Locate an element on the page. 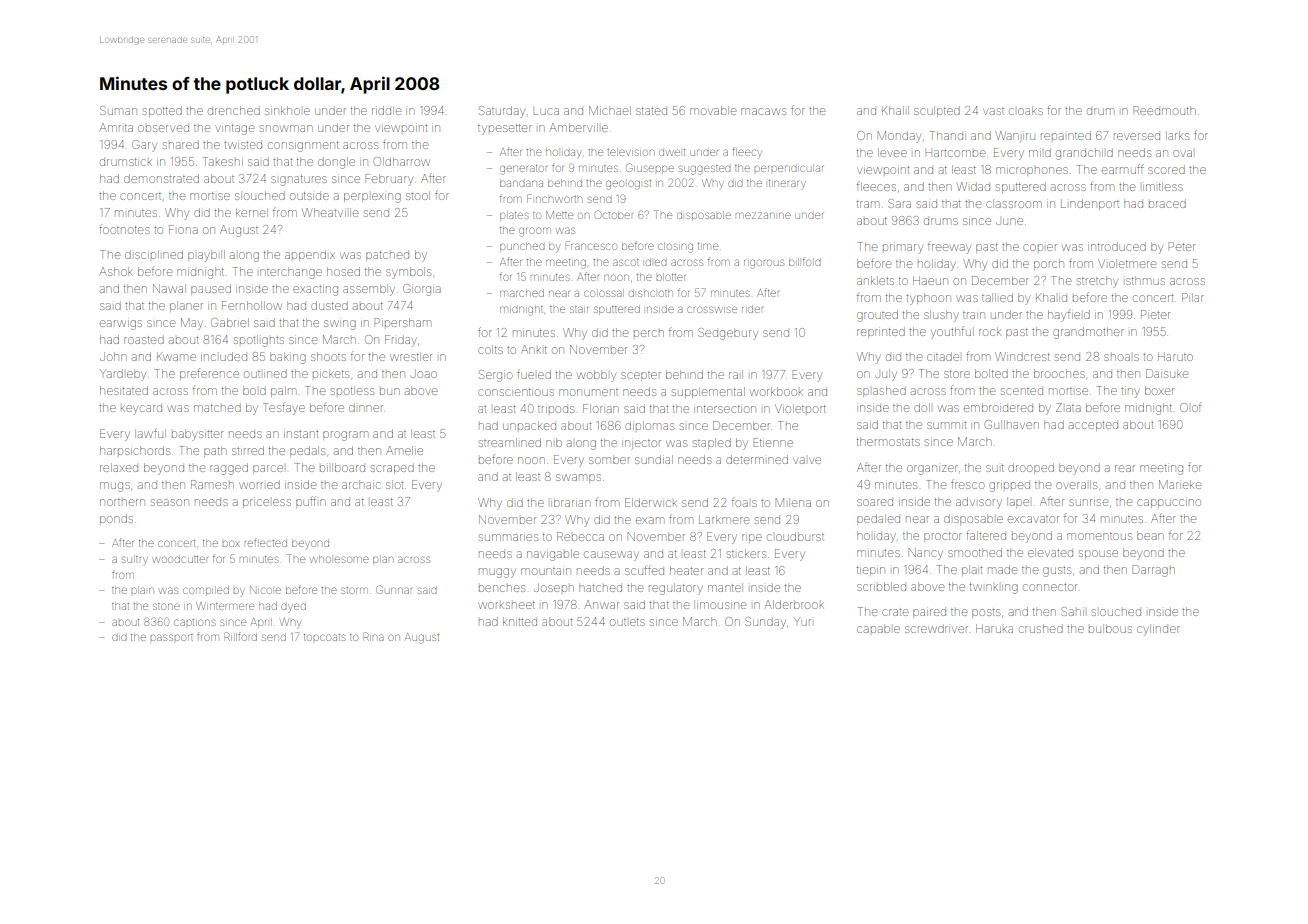  Suman is located at coordinates (118, 110).
